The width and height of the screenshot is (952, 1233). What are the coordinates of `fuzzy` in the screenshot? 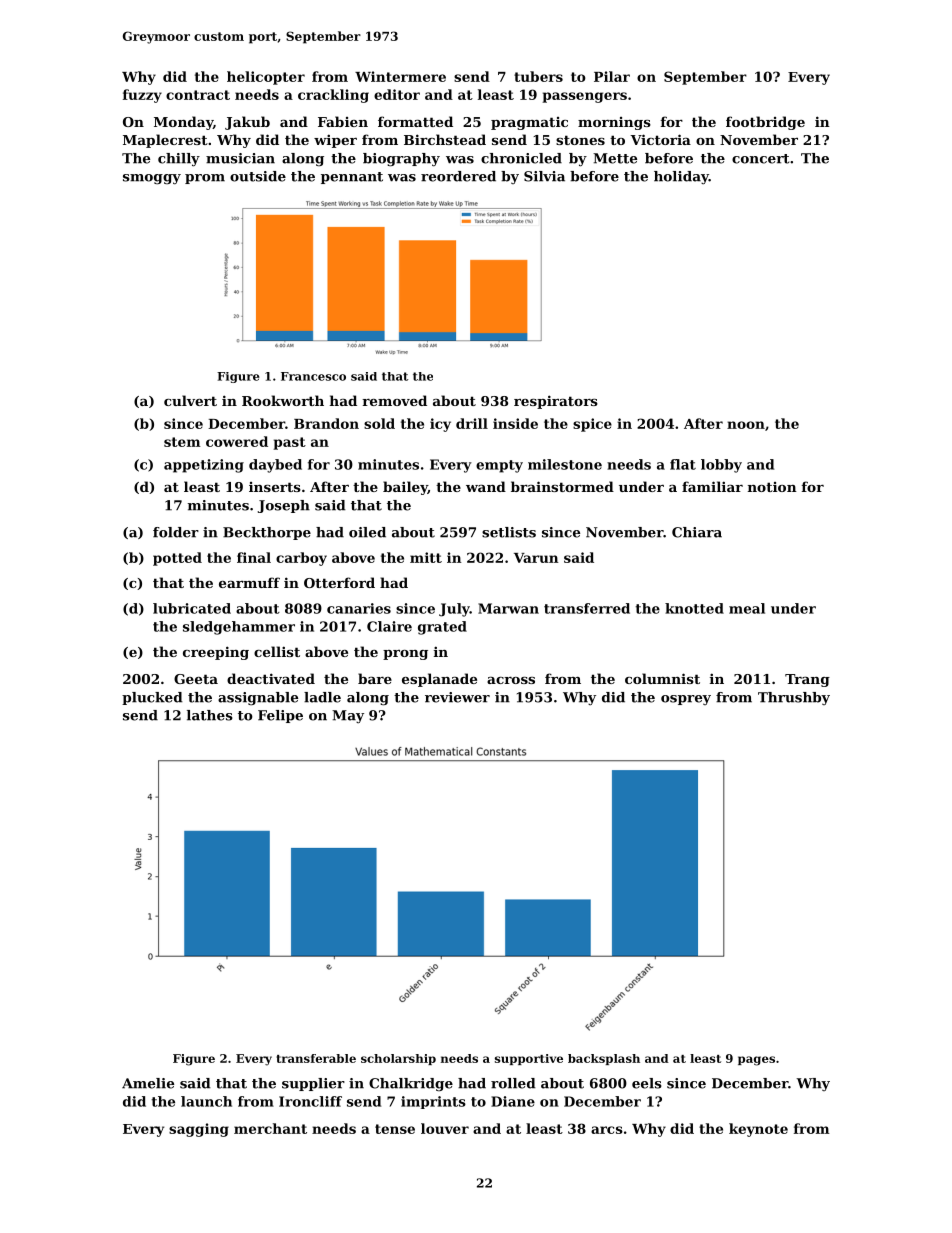 It's located at (142, 96).
